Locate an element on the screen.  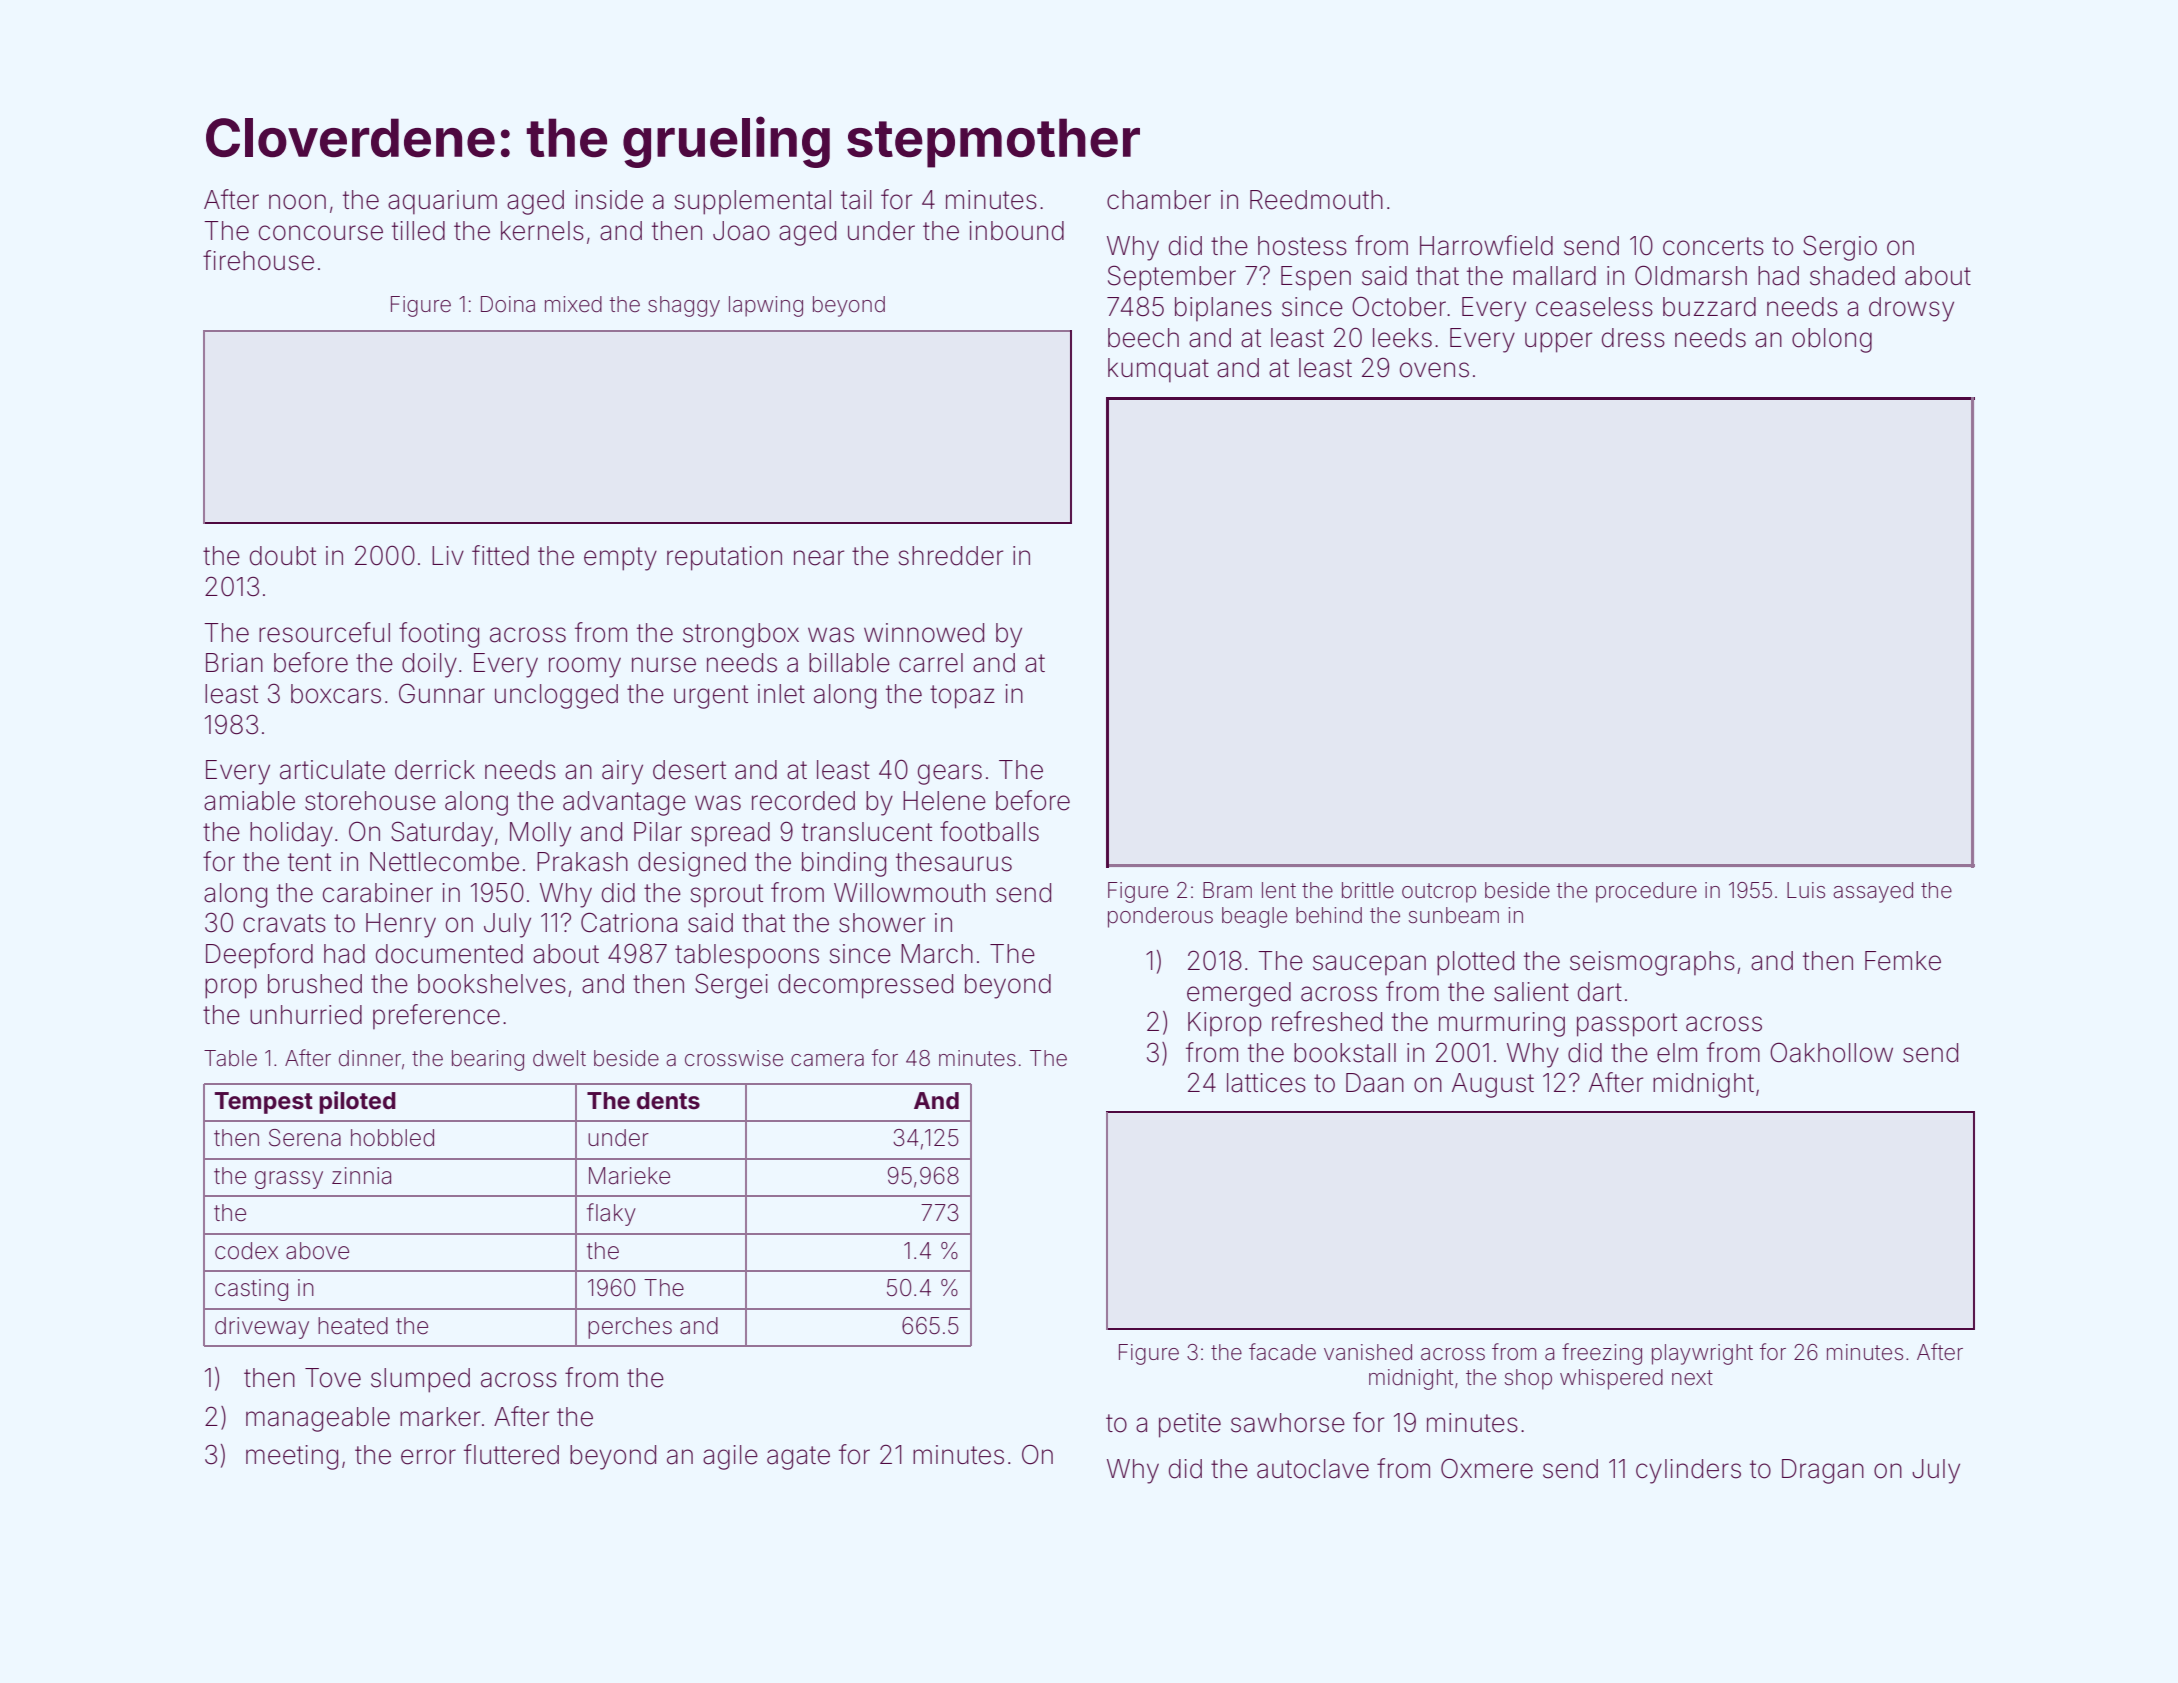
tail is located at coordinates (856, 200).
